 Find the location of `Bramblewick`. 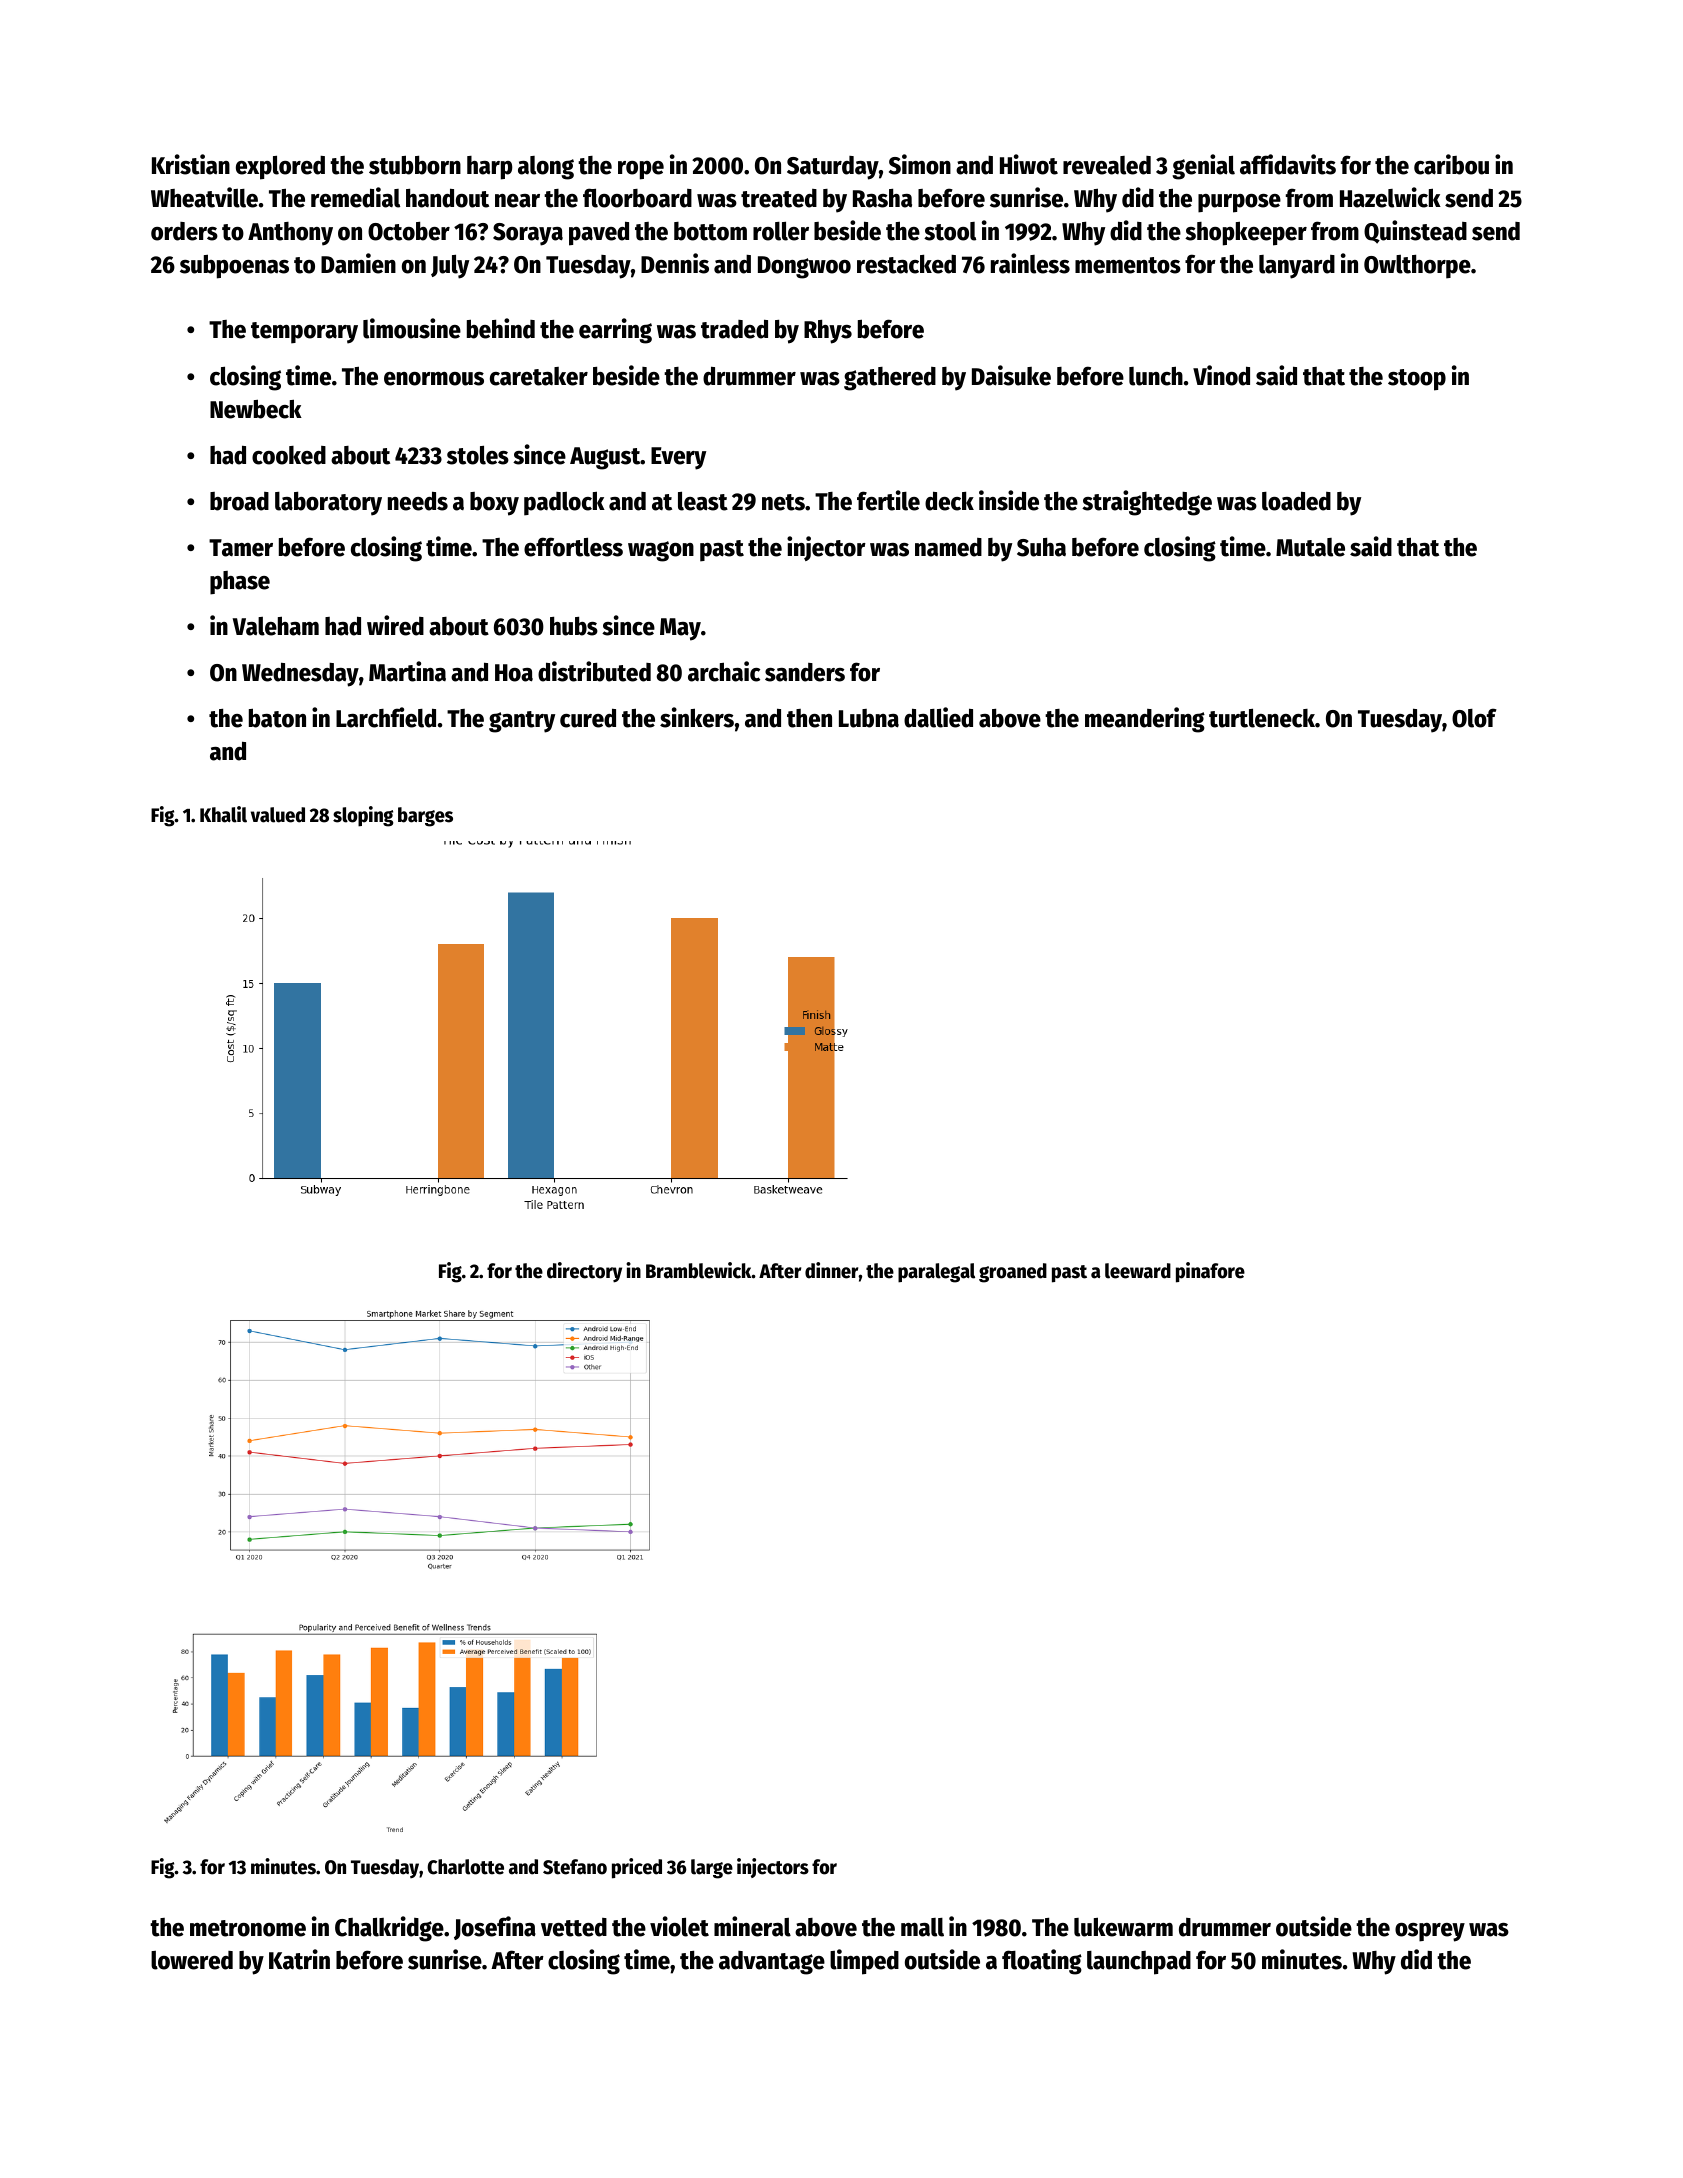

Bramblewick is located at coordinates (699, 1270).
